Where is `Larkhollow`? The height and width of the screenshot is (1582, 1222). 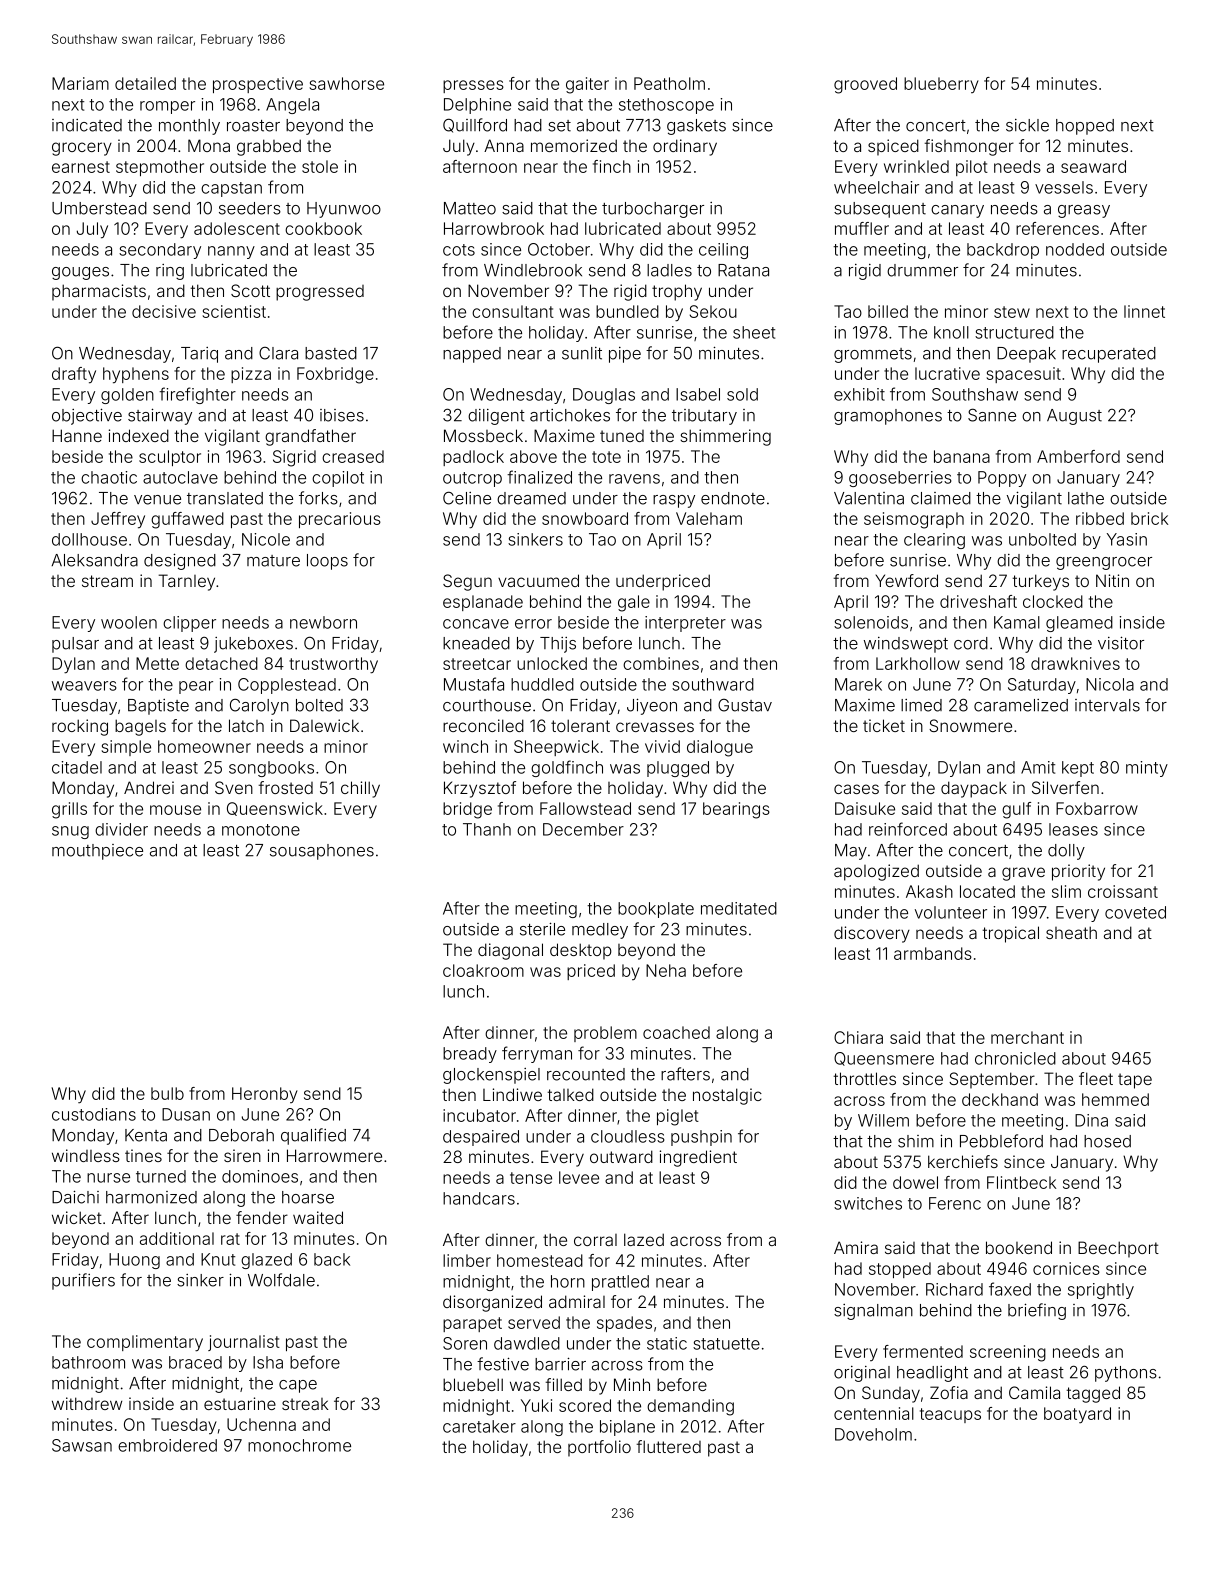
Larkhollow is located at coordinates (918, 663).
